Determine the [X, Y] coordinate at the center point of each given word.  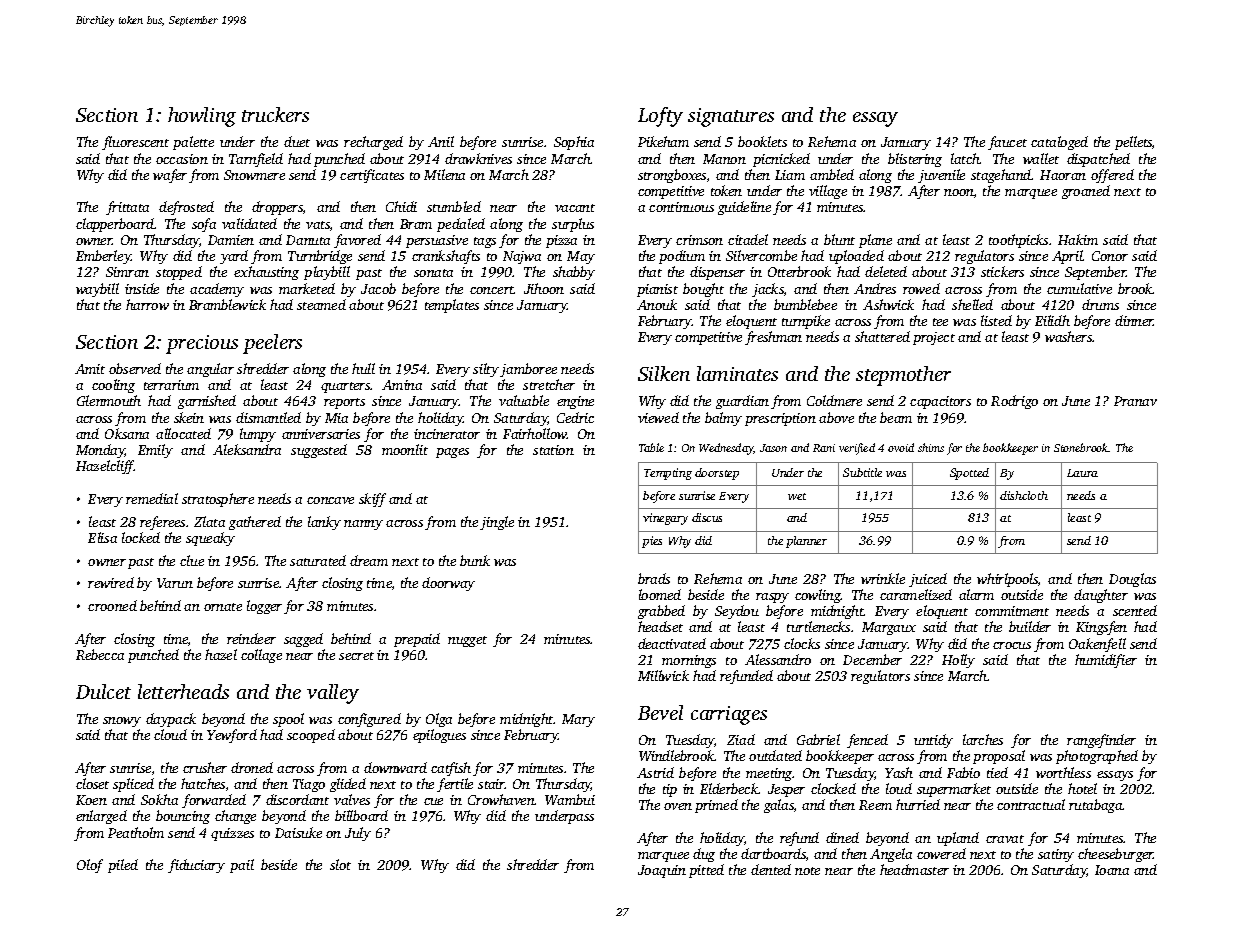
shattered [882, 336]
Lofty [660, 117]
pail [242, 866]
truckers [275, 114]
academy [217, 290]
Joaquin [662, 871]
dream [369, 560]
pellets [1133, 143]
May [581, 257]
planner [806, 542]
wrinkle [883, 578]
